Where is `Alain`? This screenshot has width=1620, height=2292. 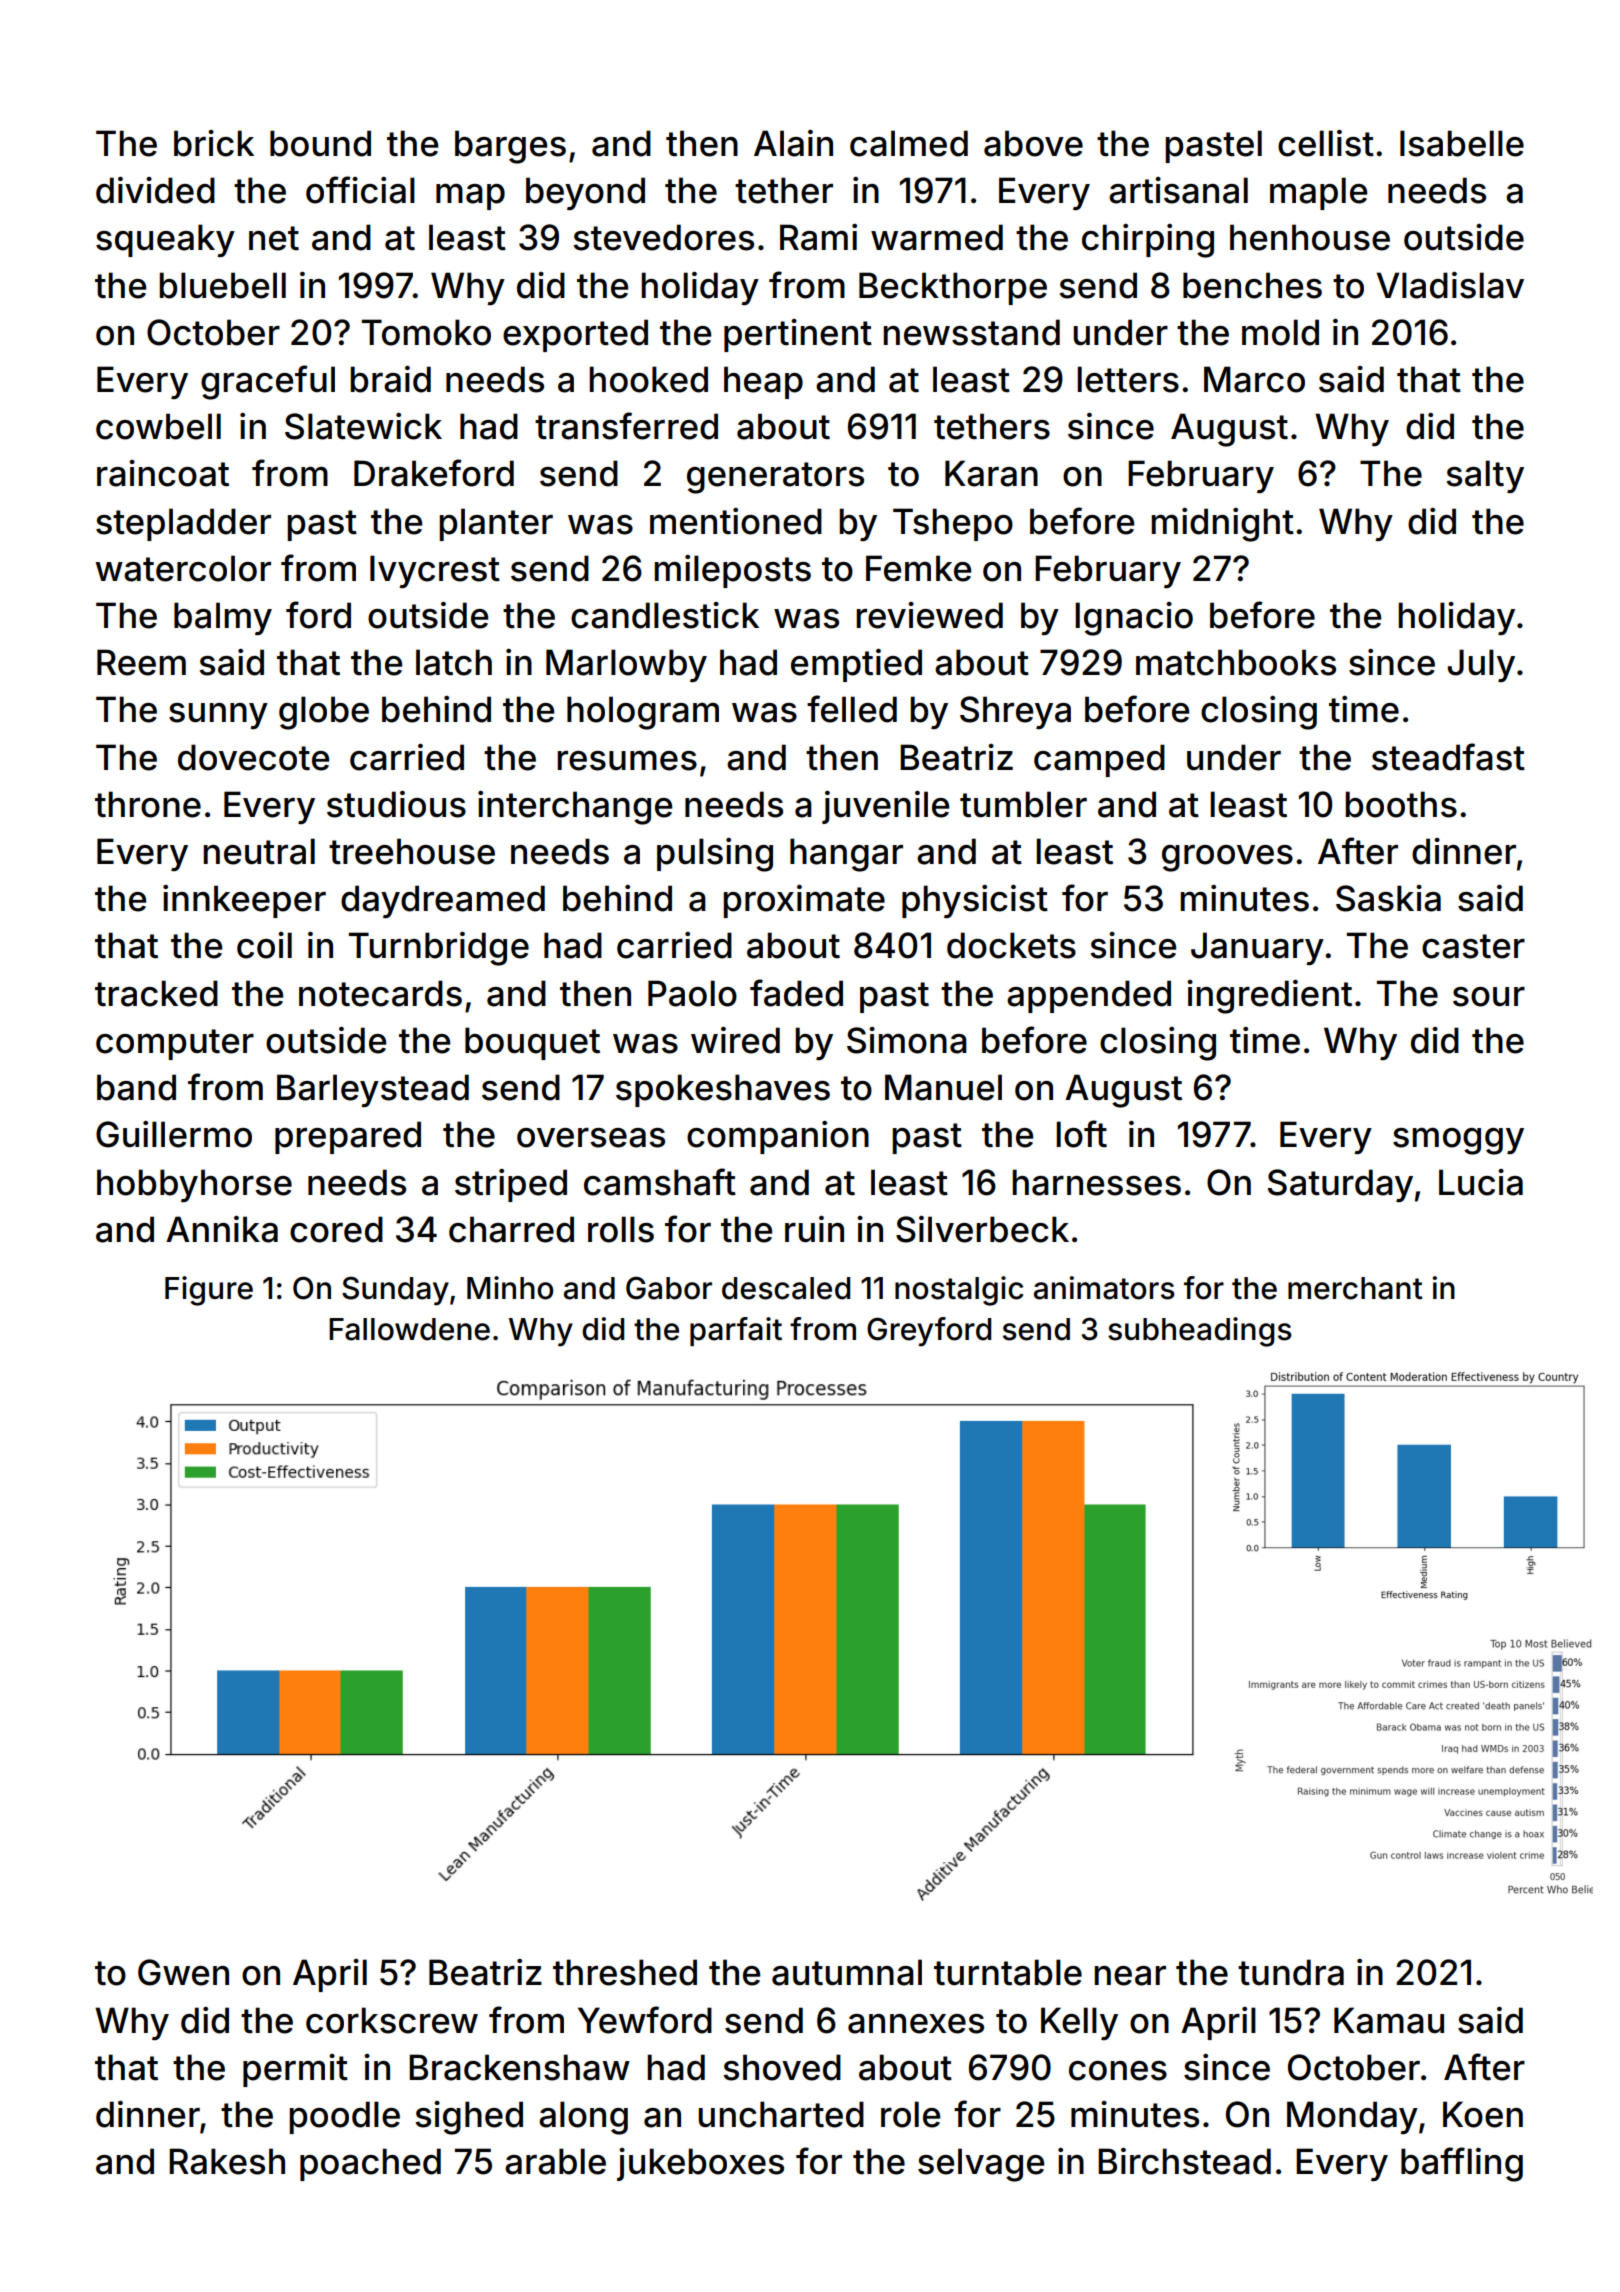 Alain is located at coordinates (793, 143).
